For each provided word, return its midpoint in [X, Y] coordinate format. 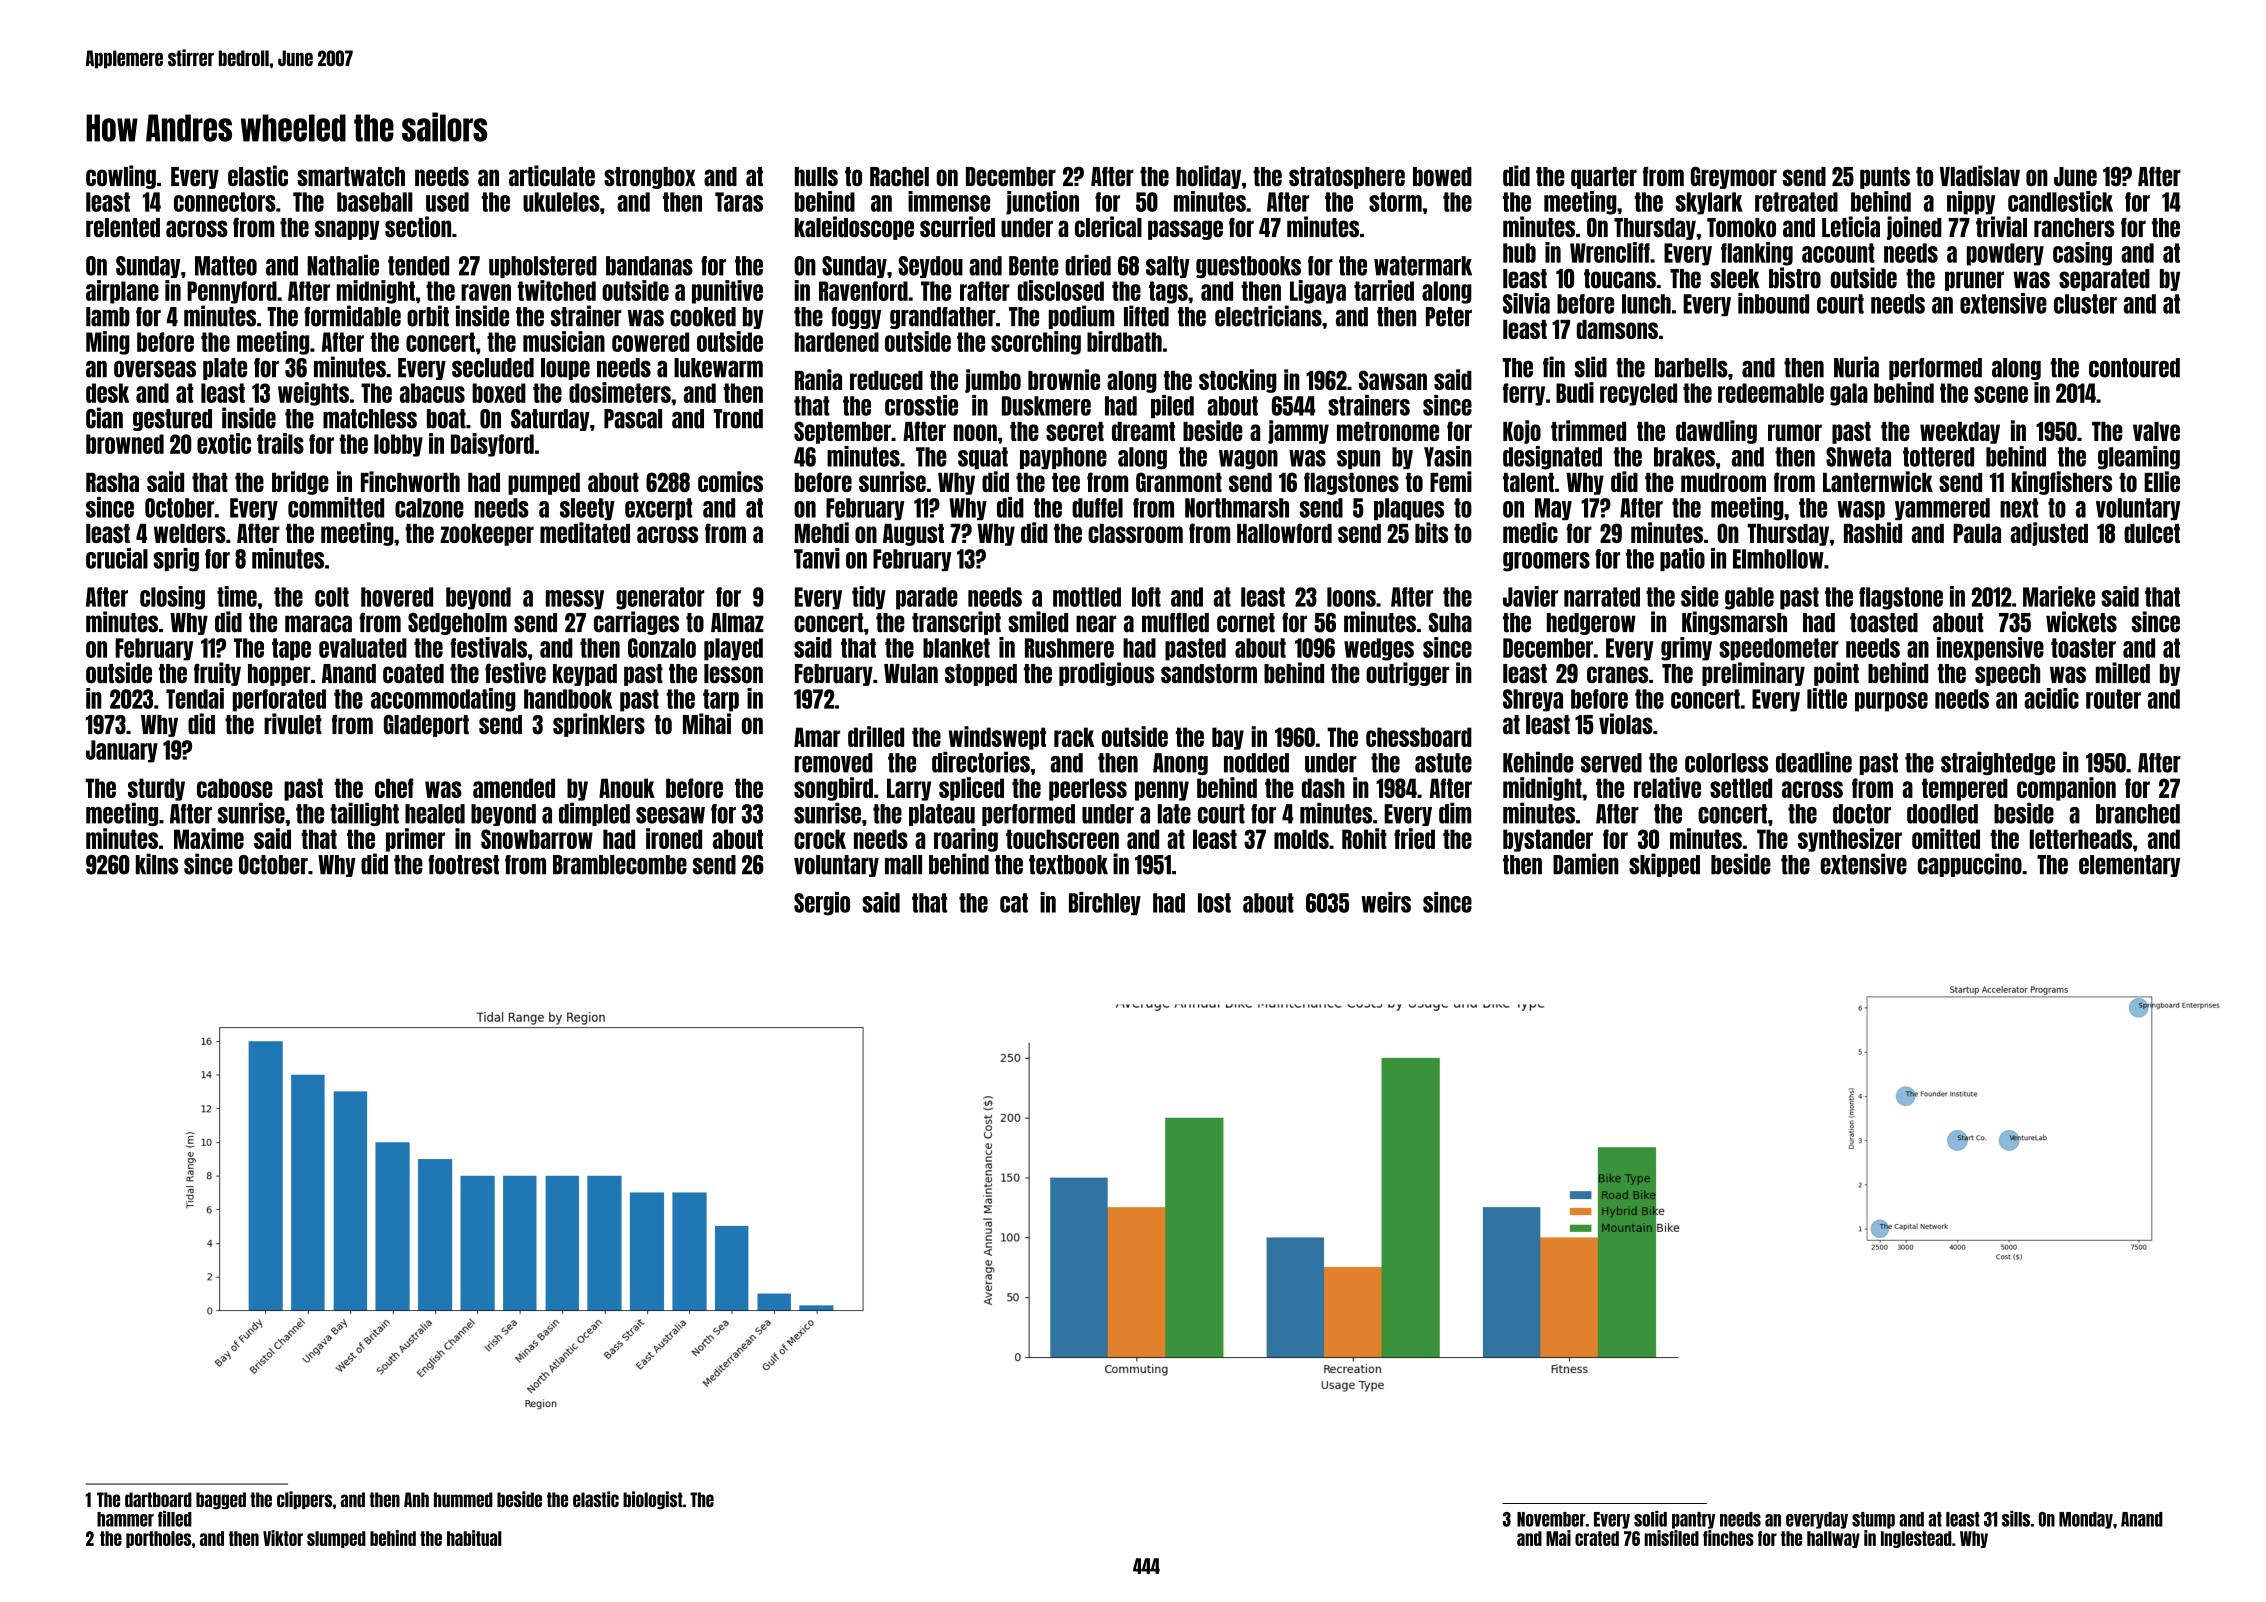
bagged [221, 1501]
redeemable [1771, 393]
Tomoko [1741, 228]
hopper [279, 675]
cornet [1246, 623]
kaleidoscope [854, 228]
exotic [224, 443]
